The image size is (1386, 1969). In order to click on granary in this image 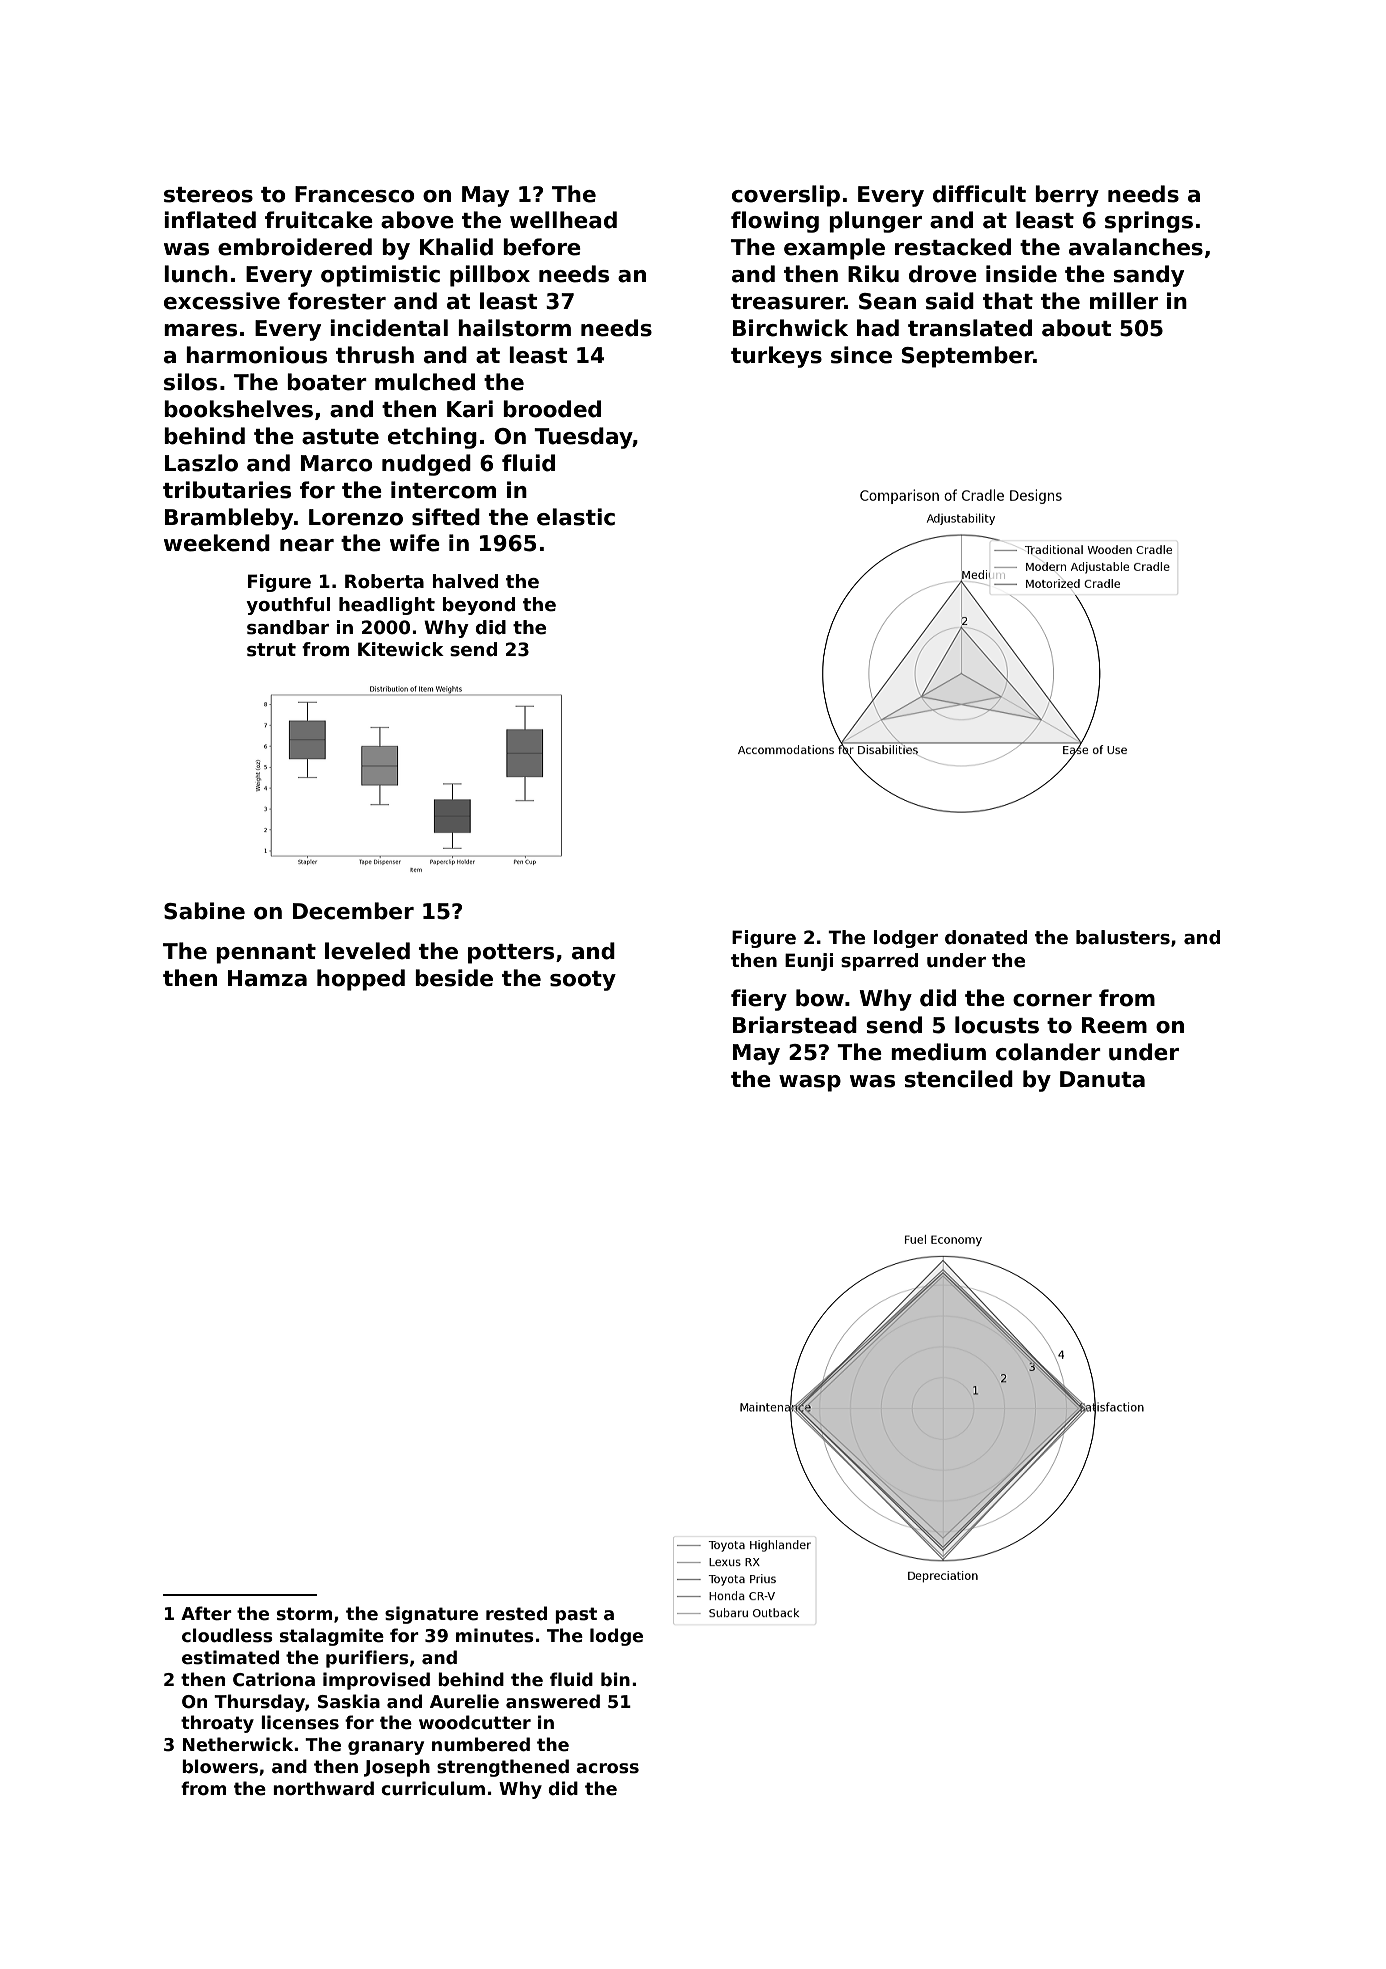, I will do `click(386, 1748)`.
